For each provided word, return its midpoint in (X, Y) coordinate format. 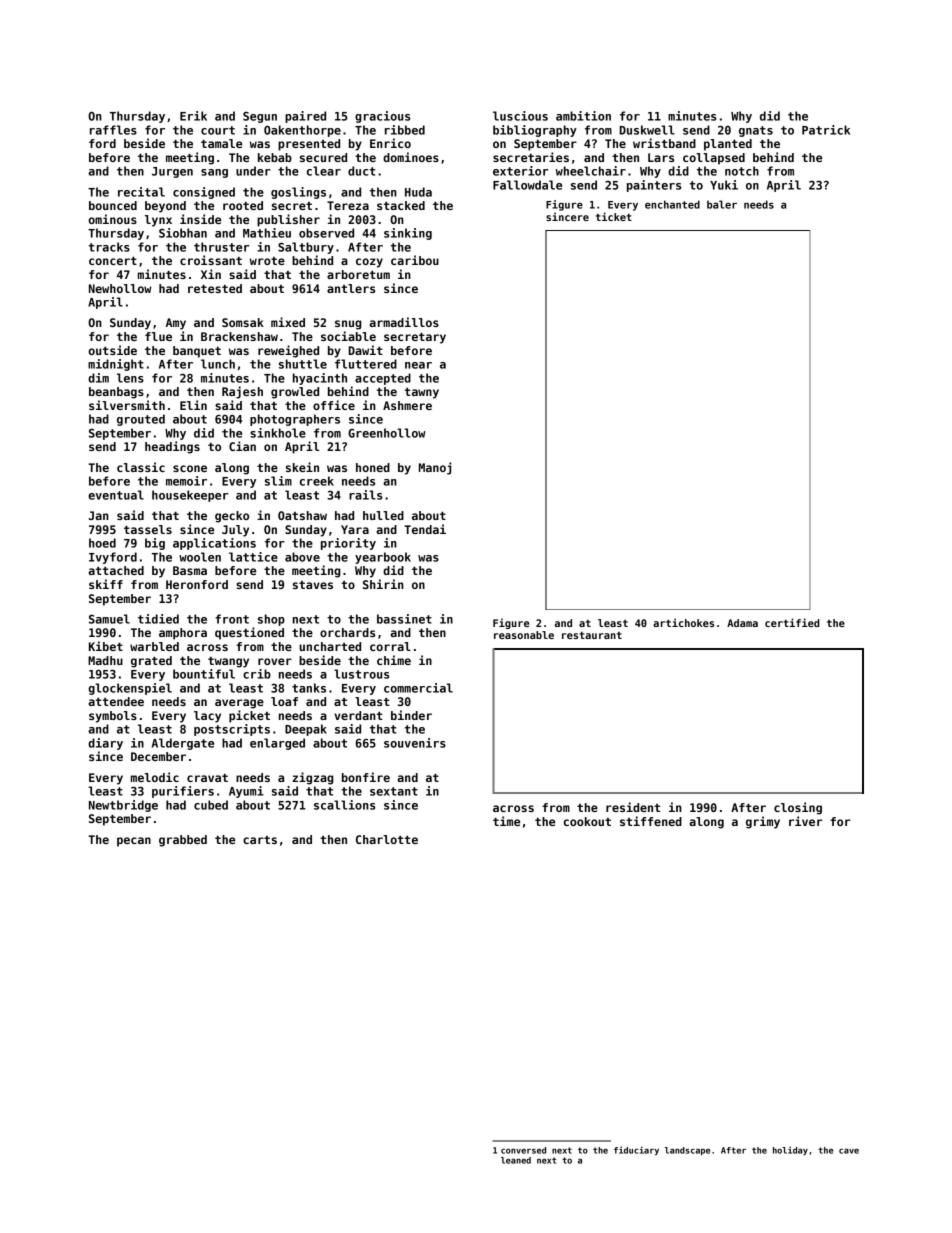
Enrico (390, 143)
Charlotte (387, 839)
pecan (134, 842)
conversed (523, 1150)
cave (849, 1151)
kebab (275, 157)
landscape (687, 1151)
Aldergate (183, 744)
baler (722, 204)
